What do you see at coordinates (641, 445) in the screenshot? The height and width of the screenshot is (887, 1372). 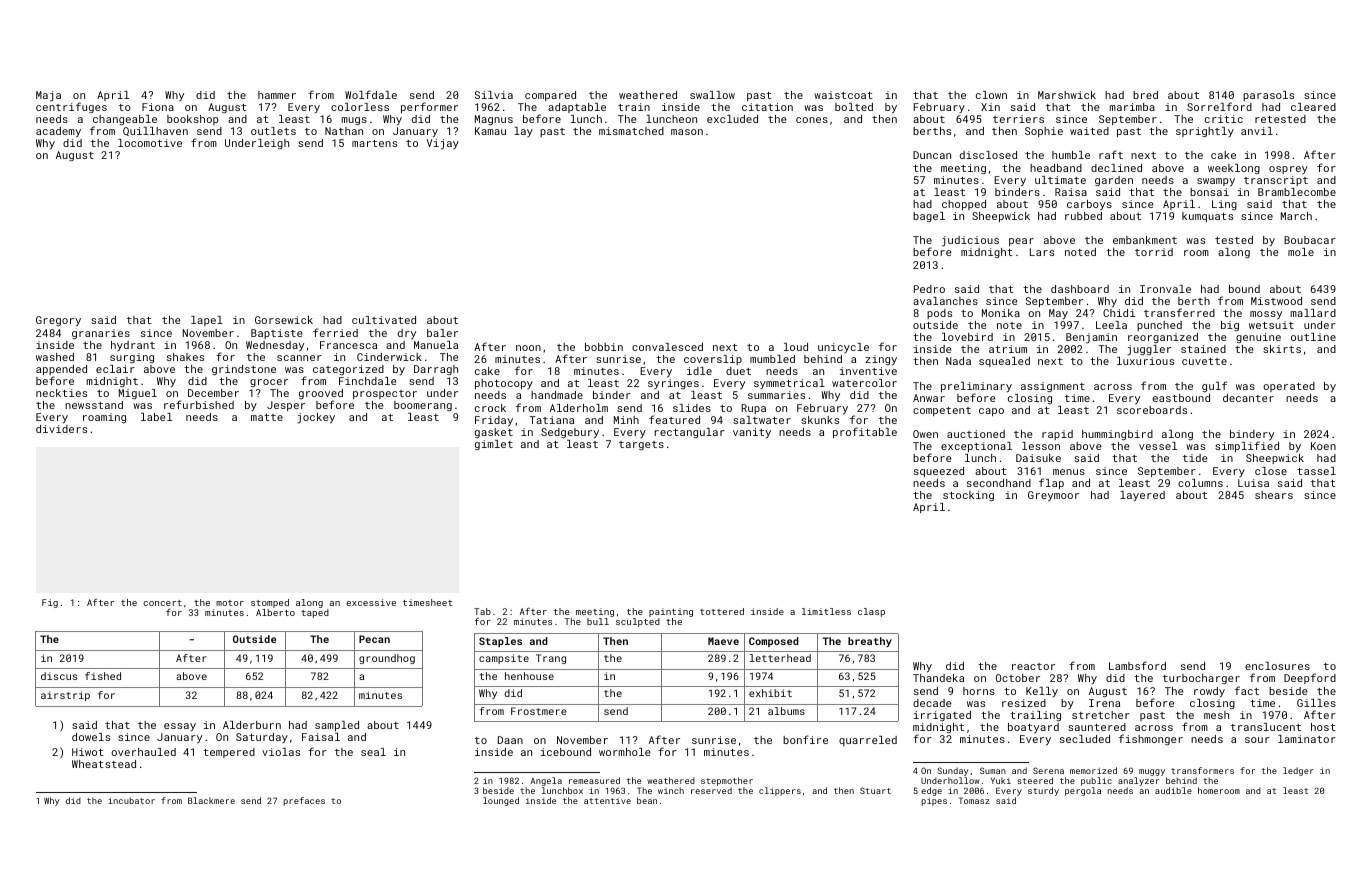 I see `targets` at bounding box center [641, 445].
